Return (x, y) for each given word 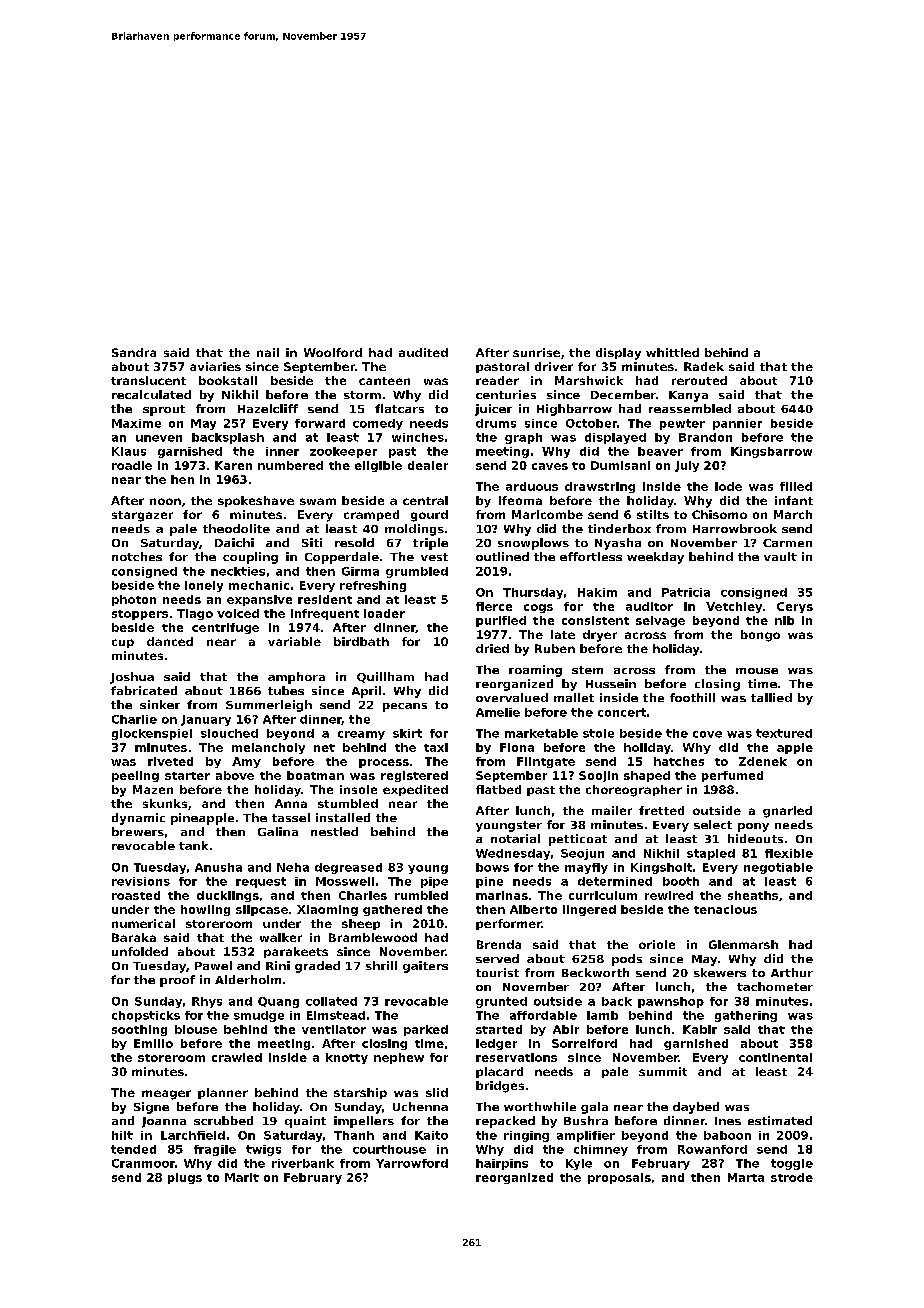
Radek (704, 366)
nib (784, 620)
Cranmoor (143, 1163)
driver (554, 366)
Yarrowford (412, 1163)
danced (170, 641)
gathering (746, 1016)
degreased (348, 868)
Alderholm (248, 979)
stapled (711, 854)
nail (268, 352)
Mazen (153, 789)
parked (426, 1030)
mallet (574, 697)
